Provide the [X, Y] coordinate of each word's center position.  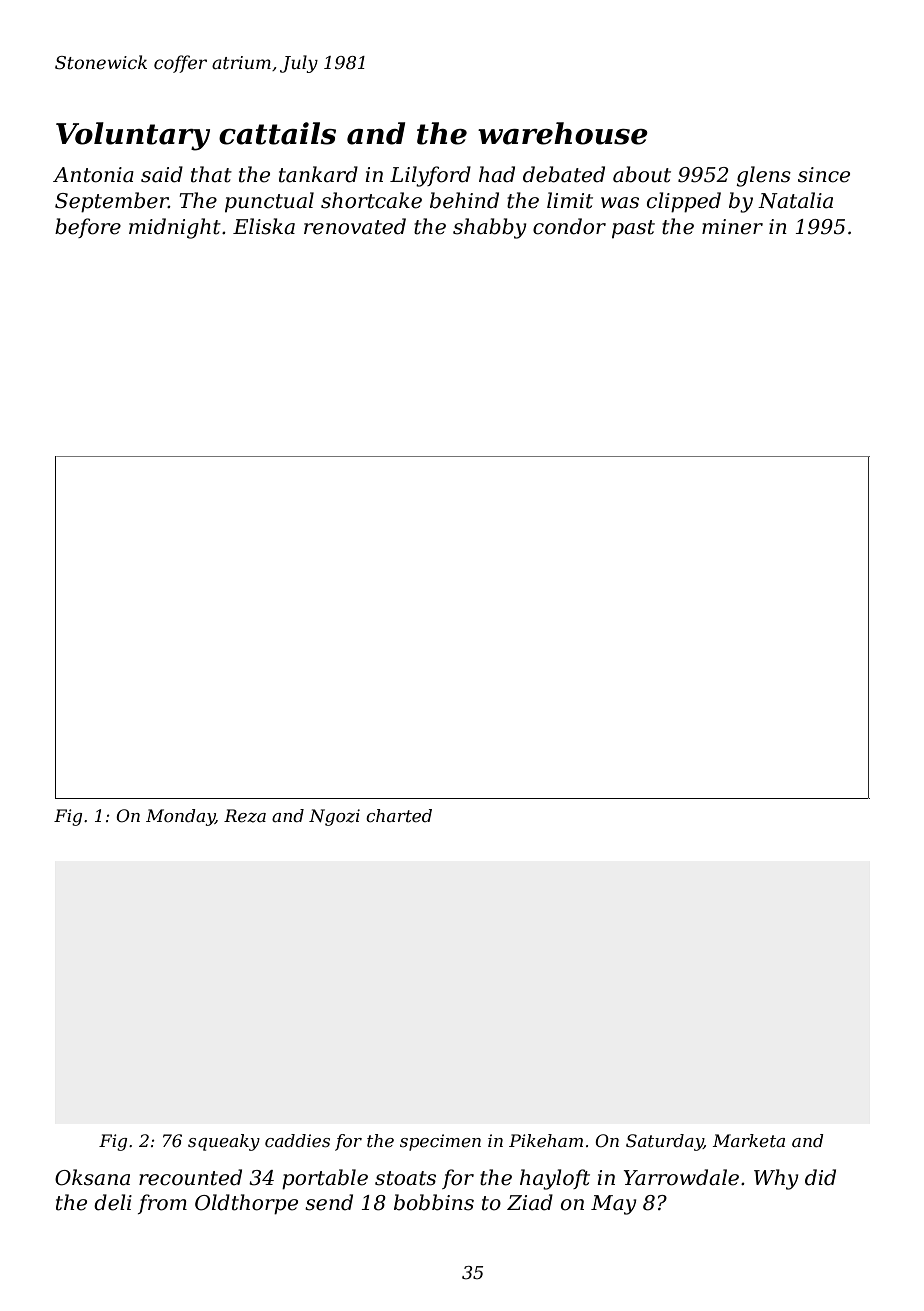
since [824, 175]
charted [399, 815]
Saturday [665, 1142]
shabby [490, 228]
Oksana [92, 1177]
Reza [245, 816]
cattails [277, 133]
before [88, 228]
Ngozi [334, 817]
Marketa [749, 1141]
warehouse [563, 133]
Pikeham [546, 1140]
